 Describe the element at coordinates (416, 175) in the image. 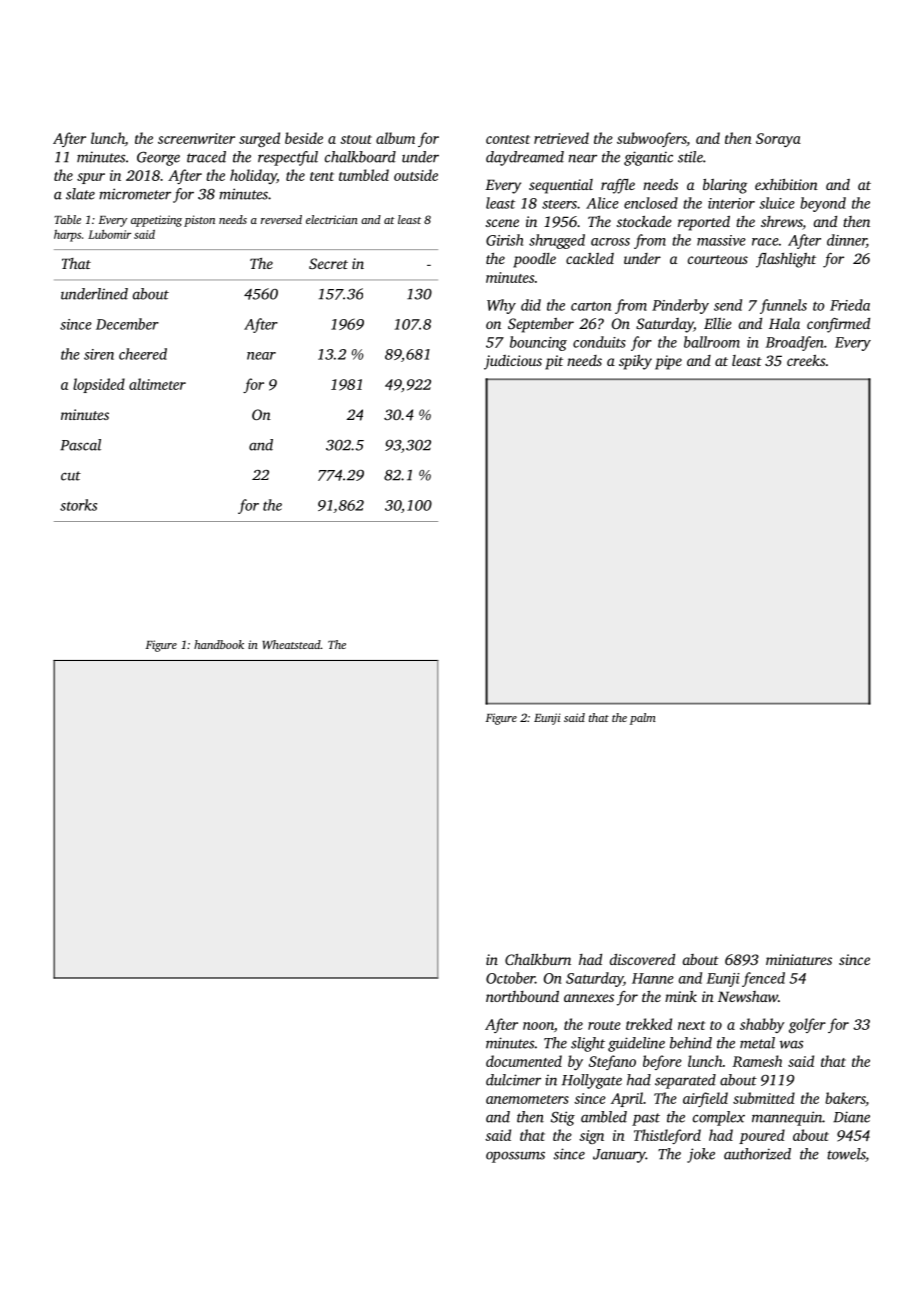

I see `outside` at that location.
